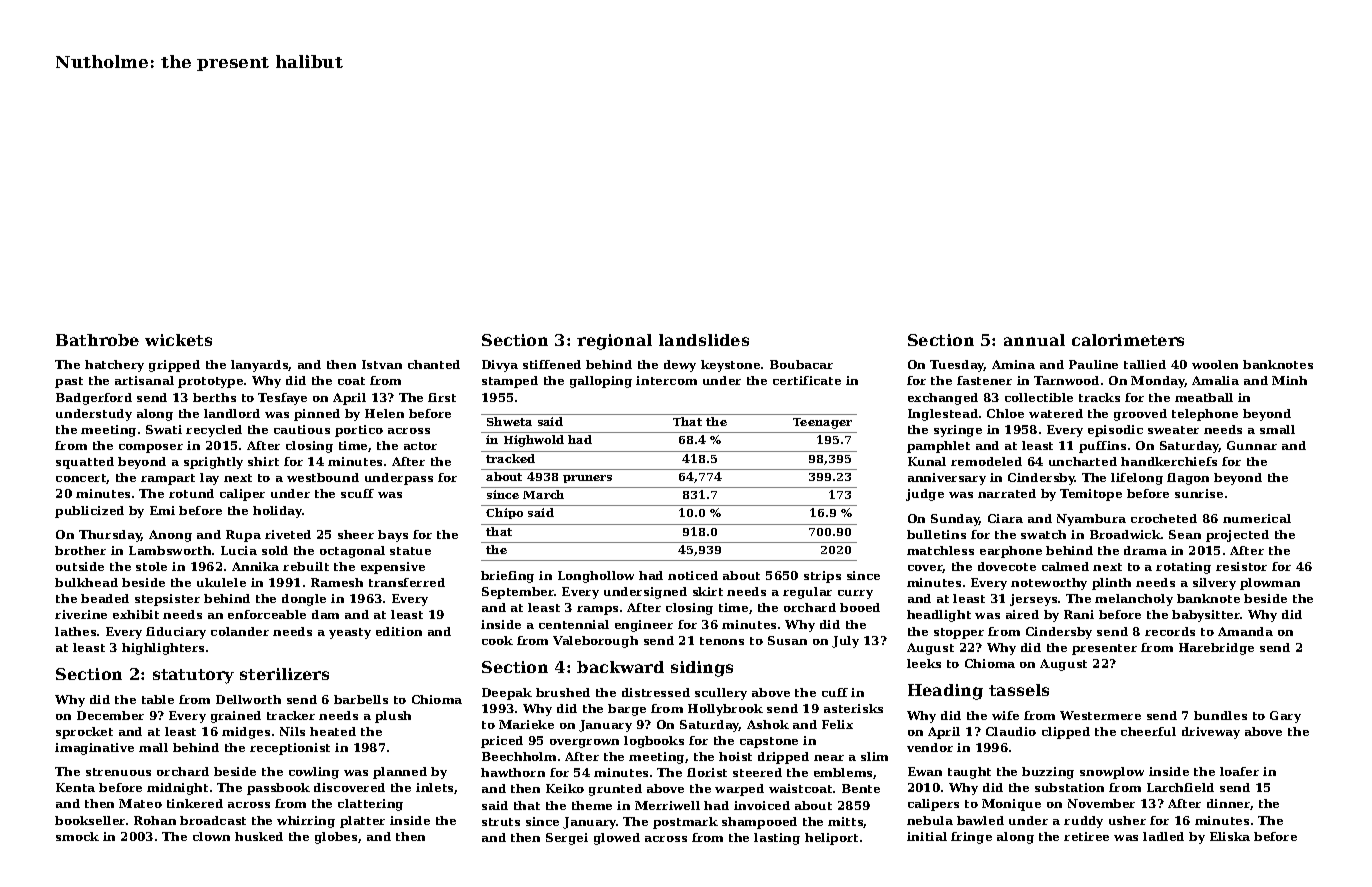 The height and width of the document is (887, 1372). What do you see at coordinates (1216, 649) in the document?
I see `Harebridge` at bounding box center [1216, 649].
